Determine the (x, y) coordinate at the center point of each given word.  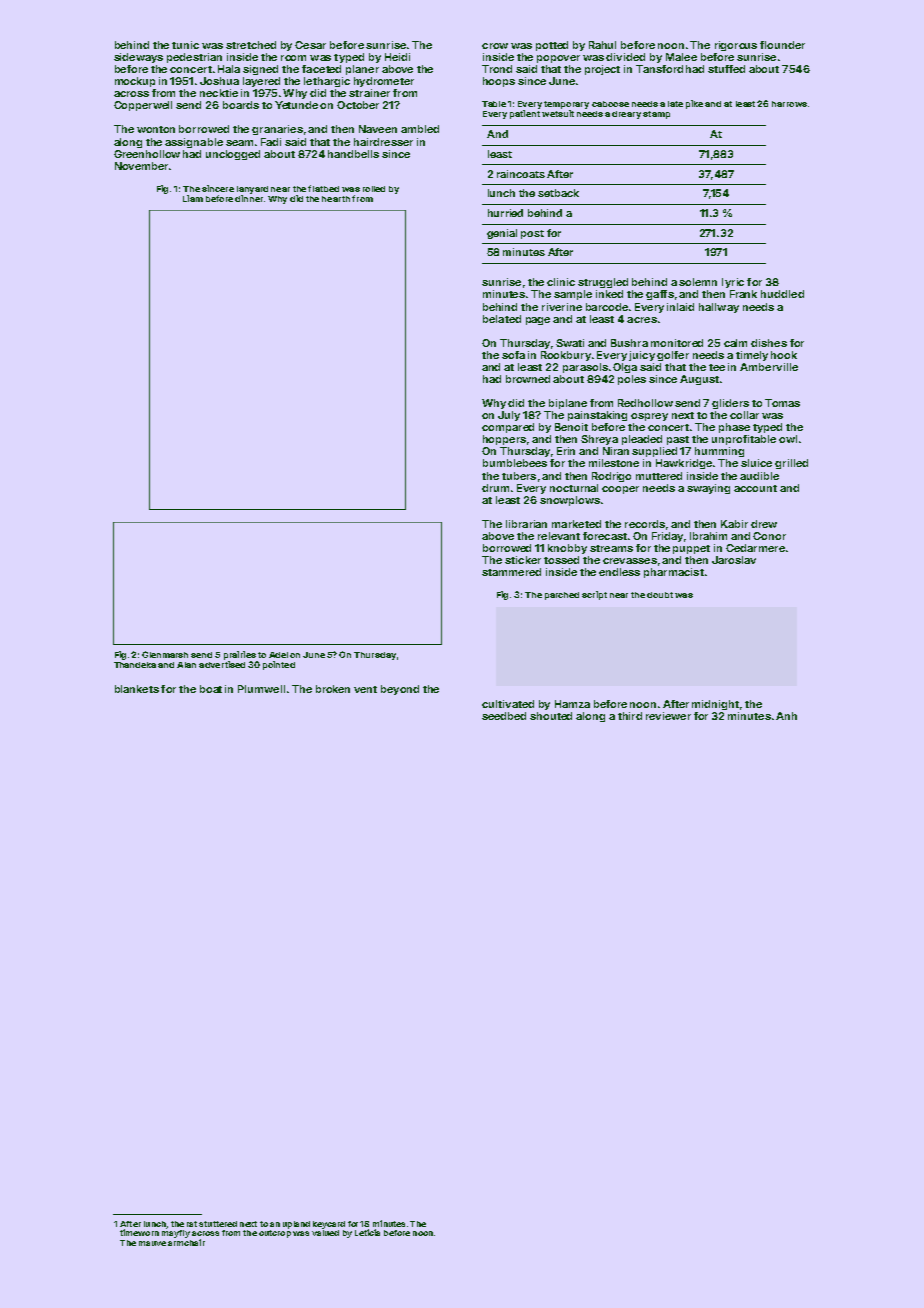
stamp (656, 115)
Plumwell (261, 689)
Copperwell (143, 106)
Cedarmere (755, 548)
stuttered (218, 1224)
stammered (511, 572)
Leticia (367, 1232)
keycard (329, 1225)
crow (495, 46)
